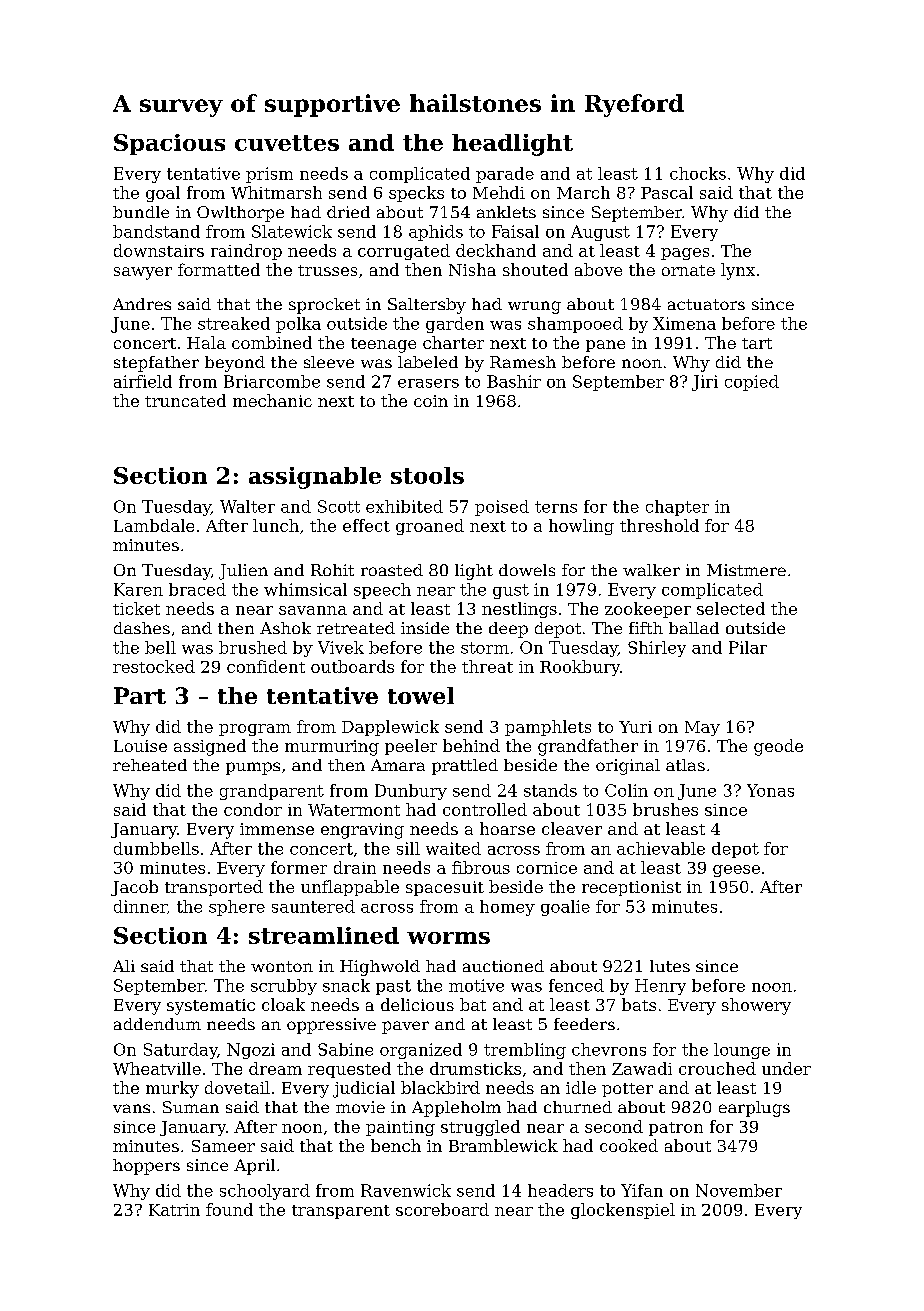 This screenshot has width=924, height=1311. I want to click on coin, so click(431, 401).
